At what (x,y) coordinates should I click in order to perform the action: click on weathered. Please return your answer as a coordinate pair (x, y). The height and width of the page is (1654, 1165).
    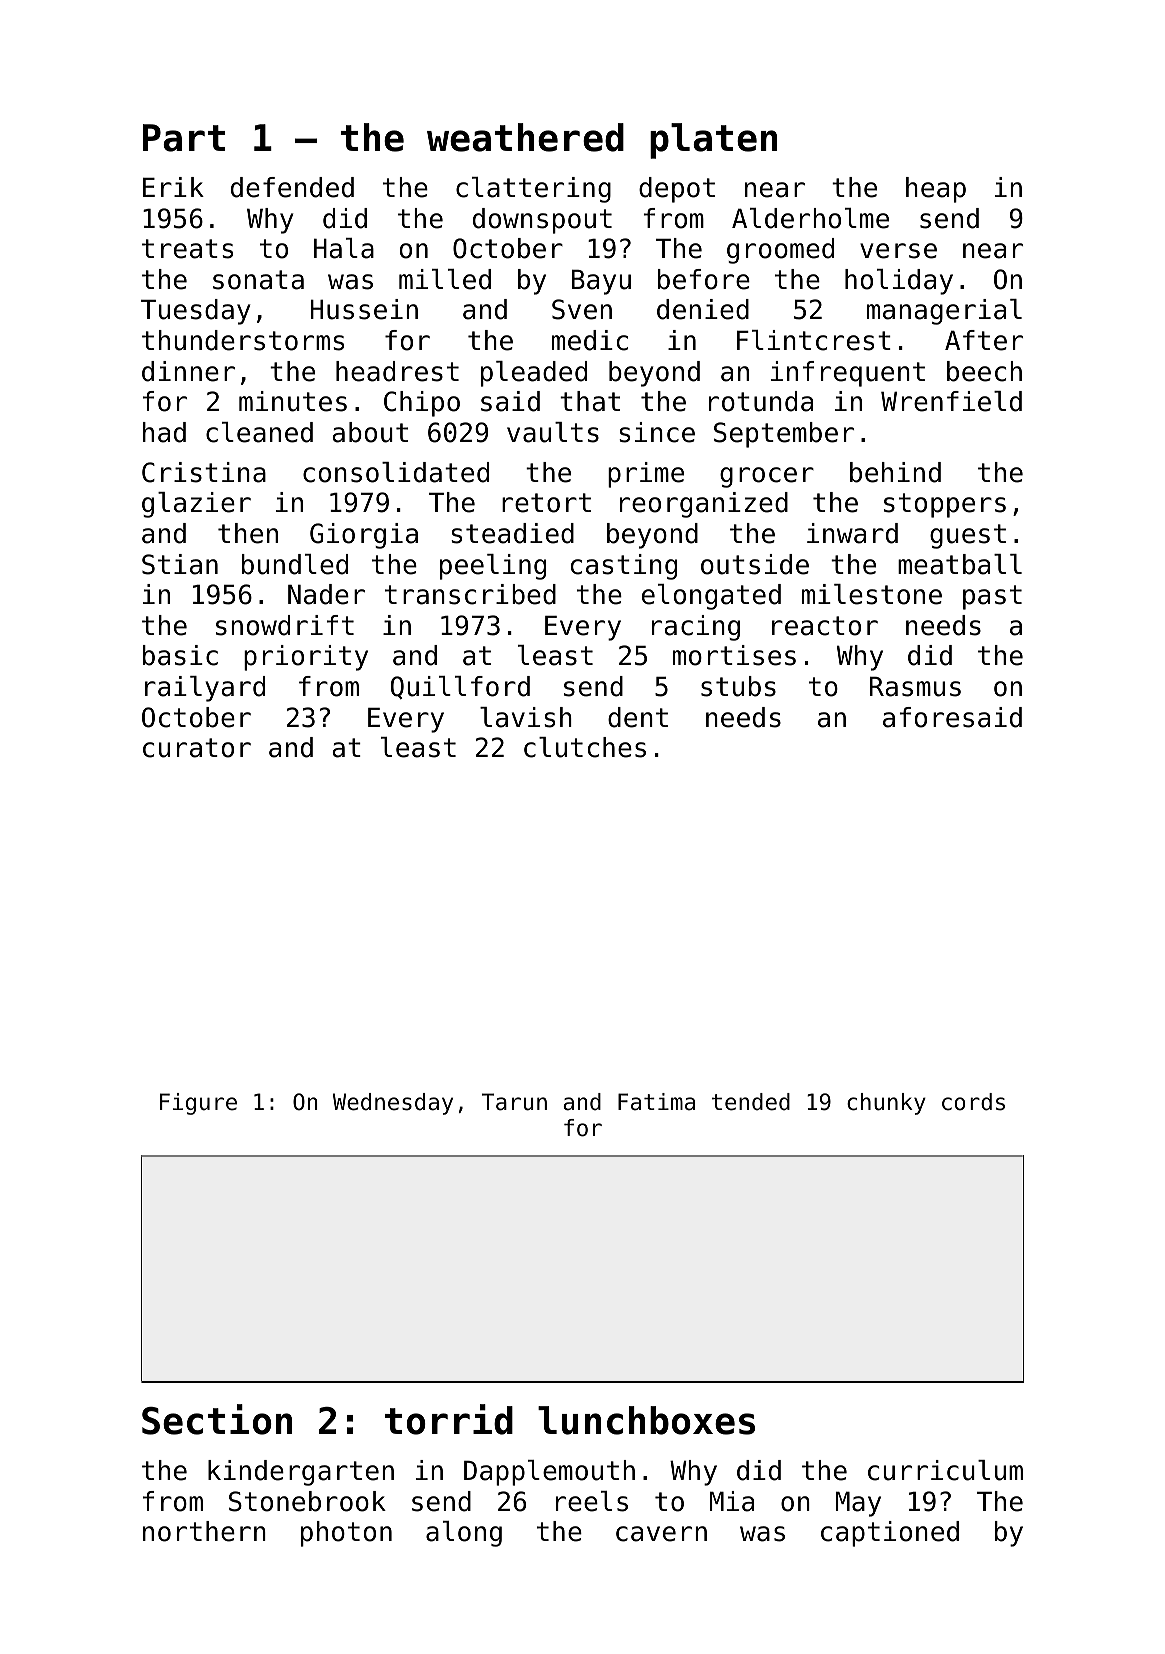
    Looking at the image, I should click on (525, 137).
